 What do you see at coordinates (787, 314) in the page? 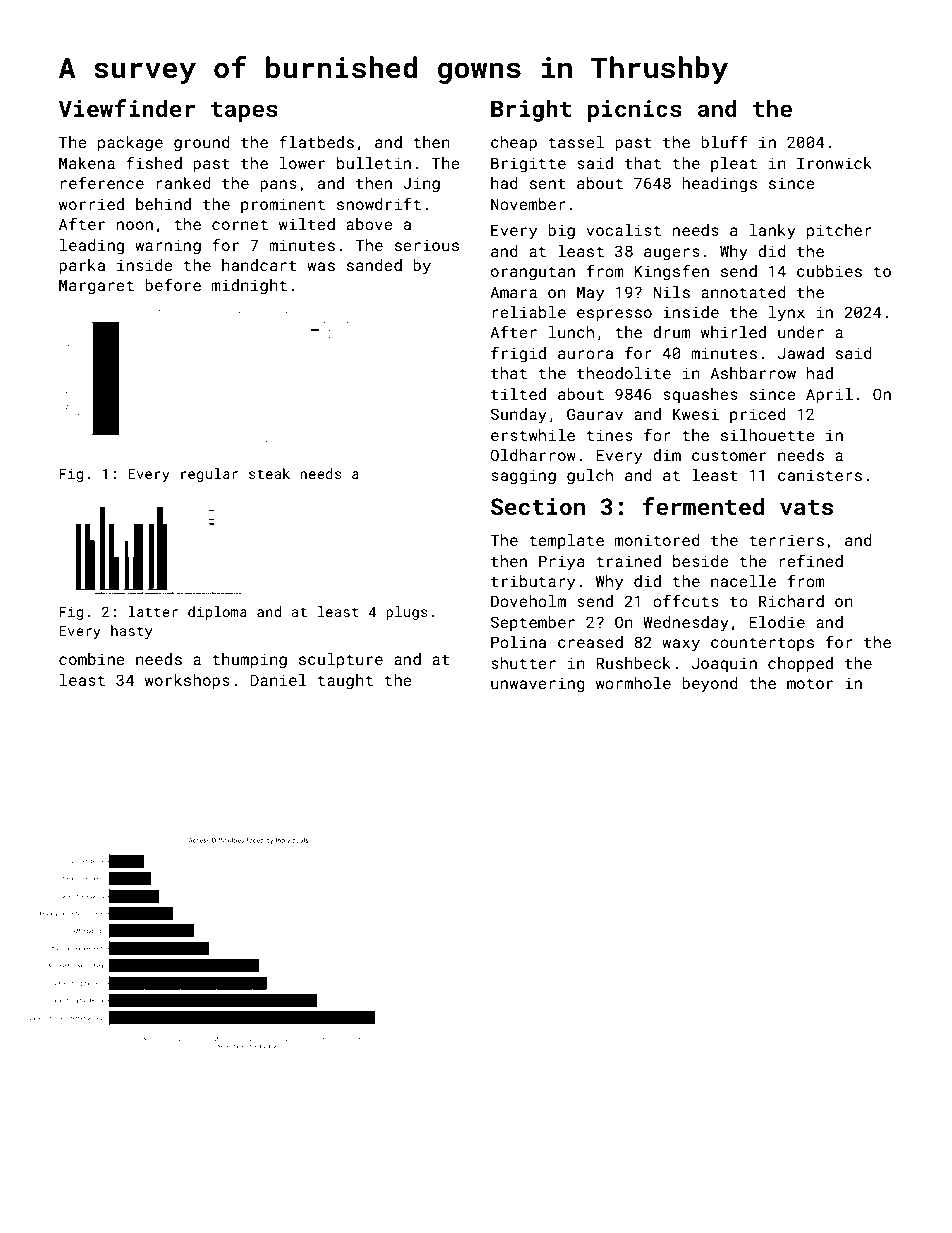
I see `lynx` at bounding box center [787, 314].
